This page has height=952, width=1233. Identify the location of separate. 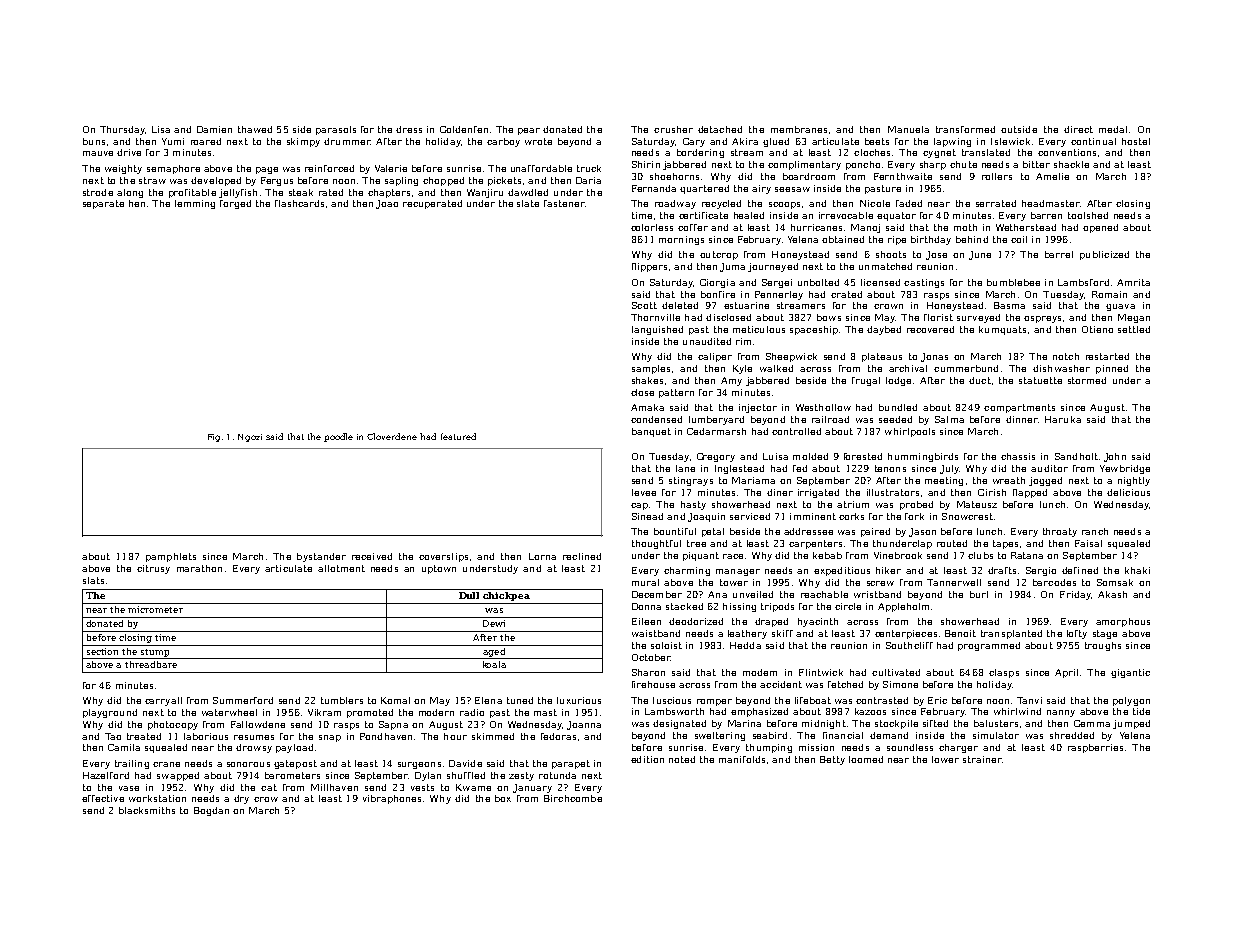
(103, 204).
